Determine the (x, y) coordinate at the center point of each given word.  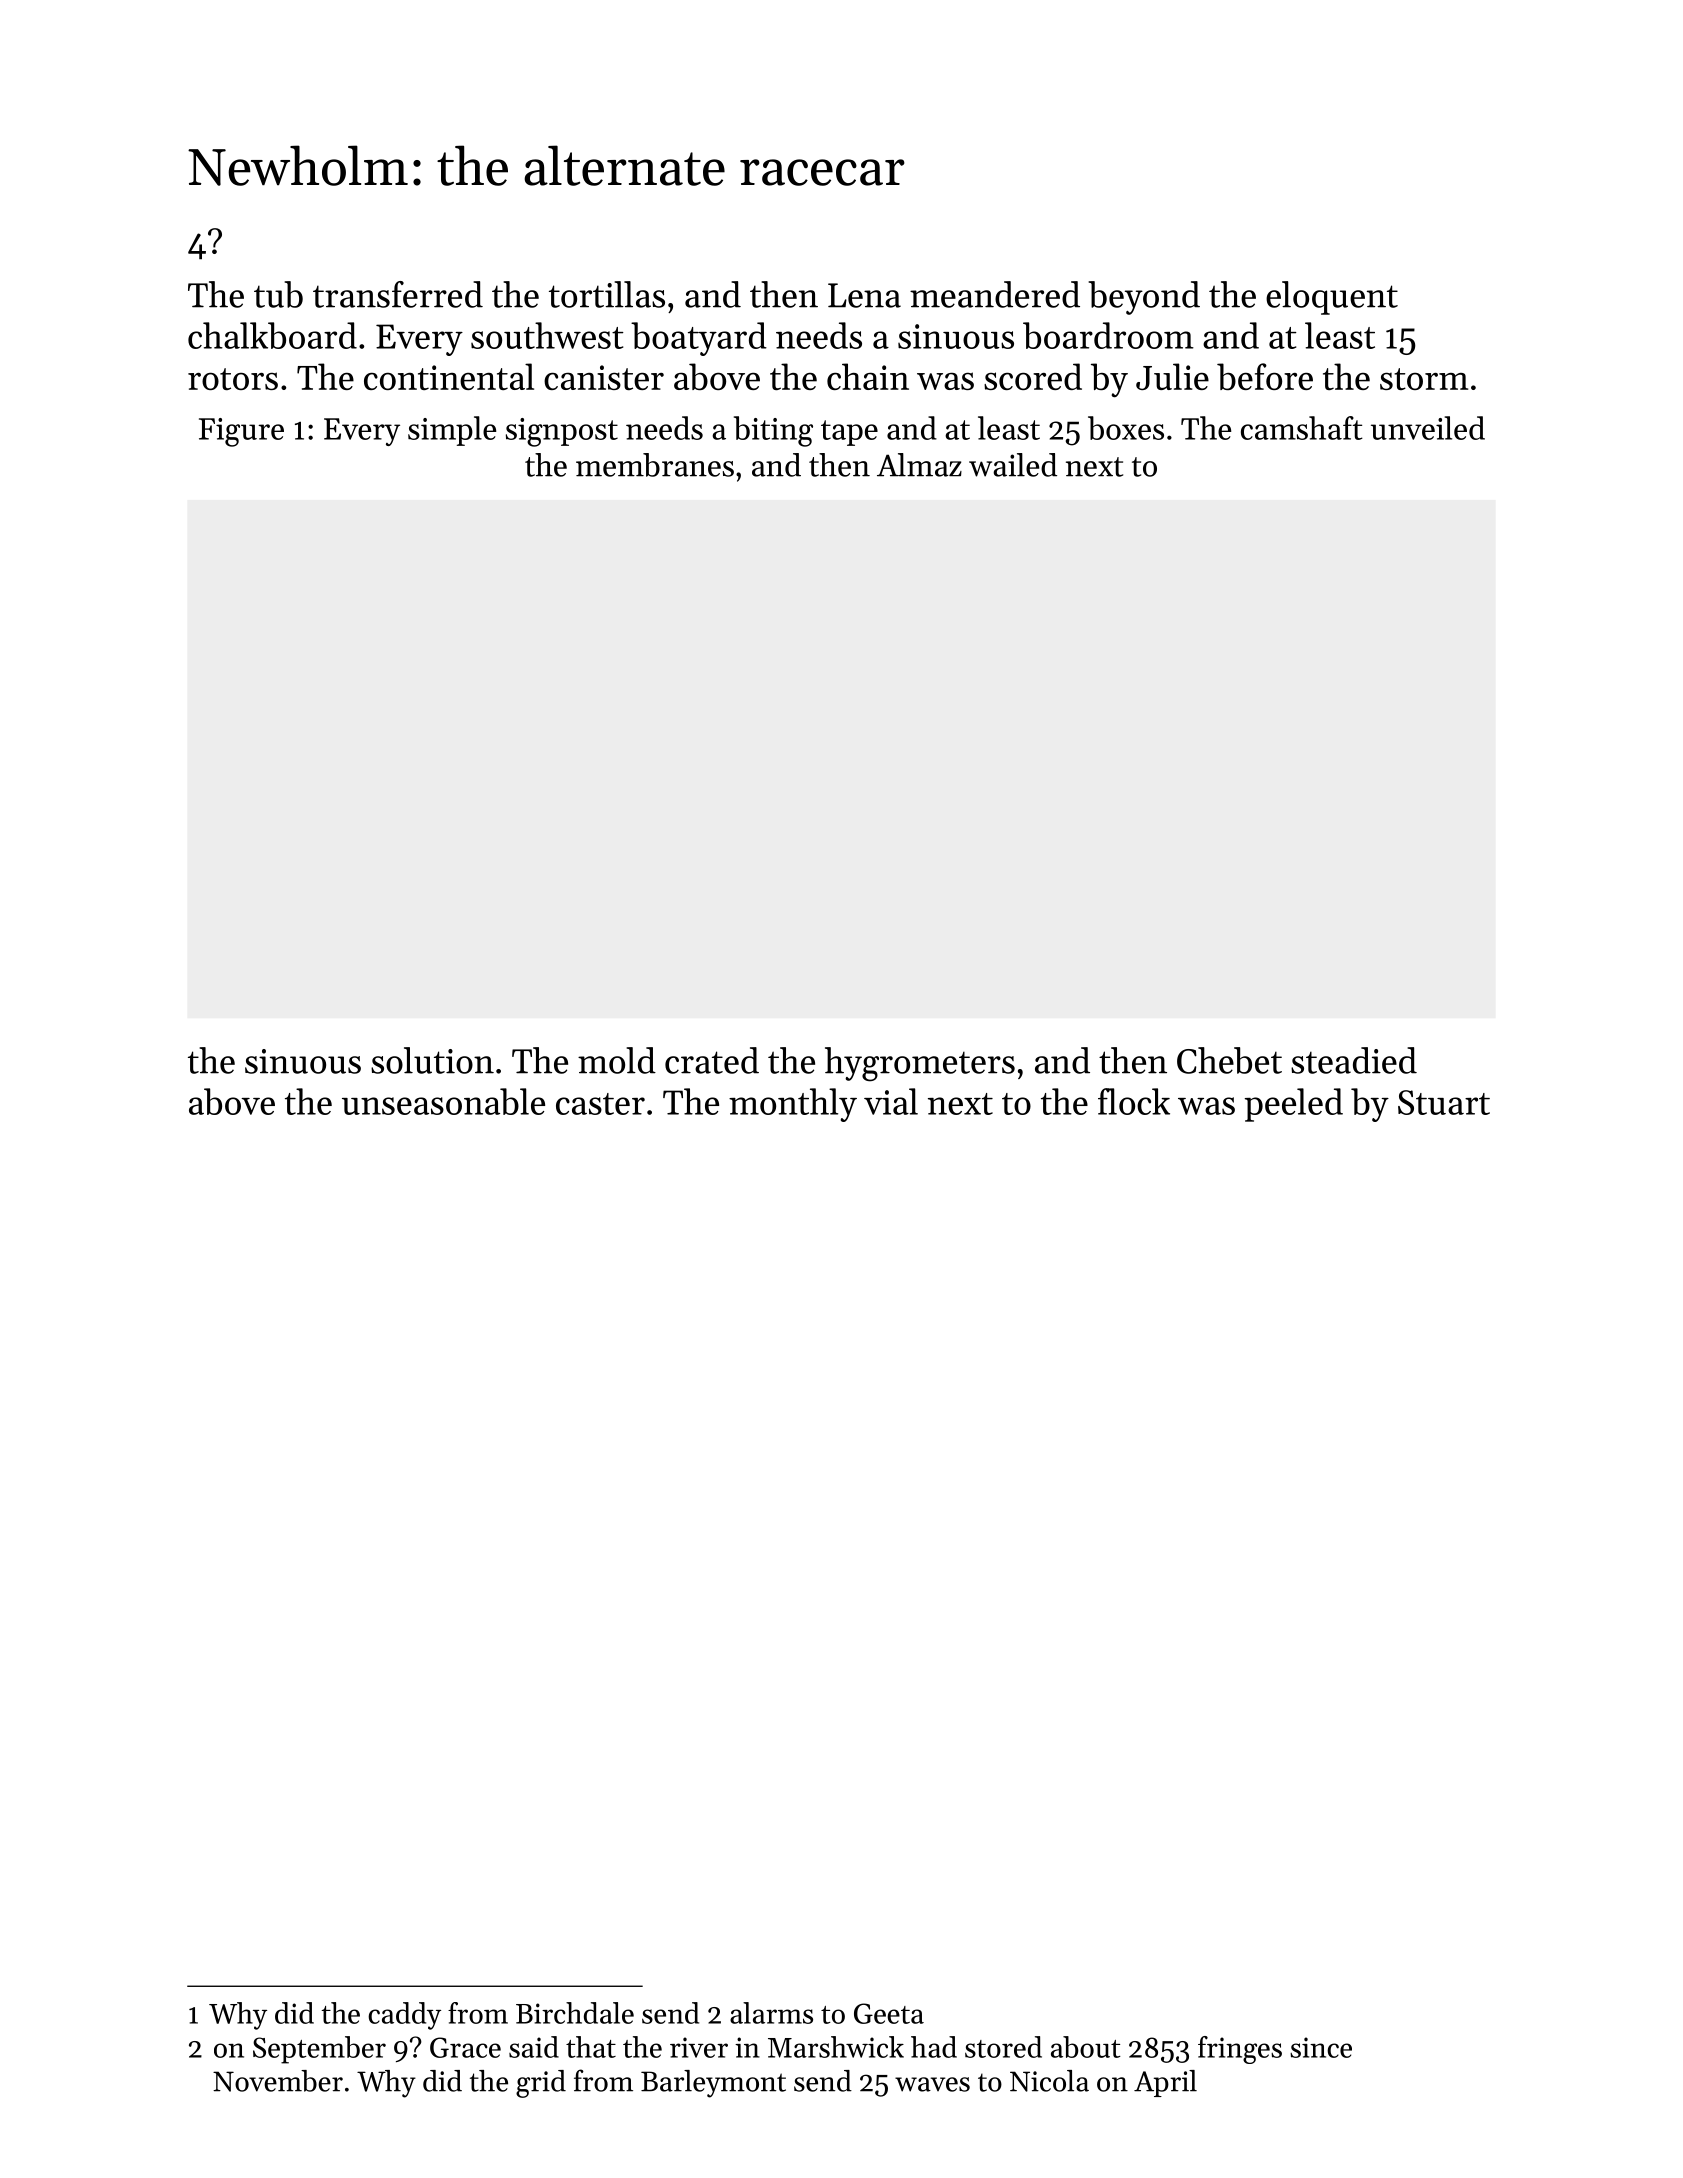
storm (1424, 379)
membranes (655, 465)
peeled (1294, 1105)
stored (1003, 2047)
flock (1134, 1101)
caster (600, 1104)
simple (452, 431)
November (278, 2081)
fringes (1240, 2050)
